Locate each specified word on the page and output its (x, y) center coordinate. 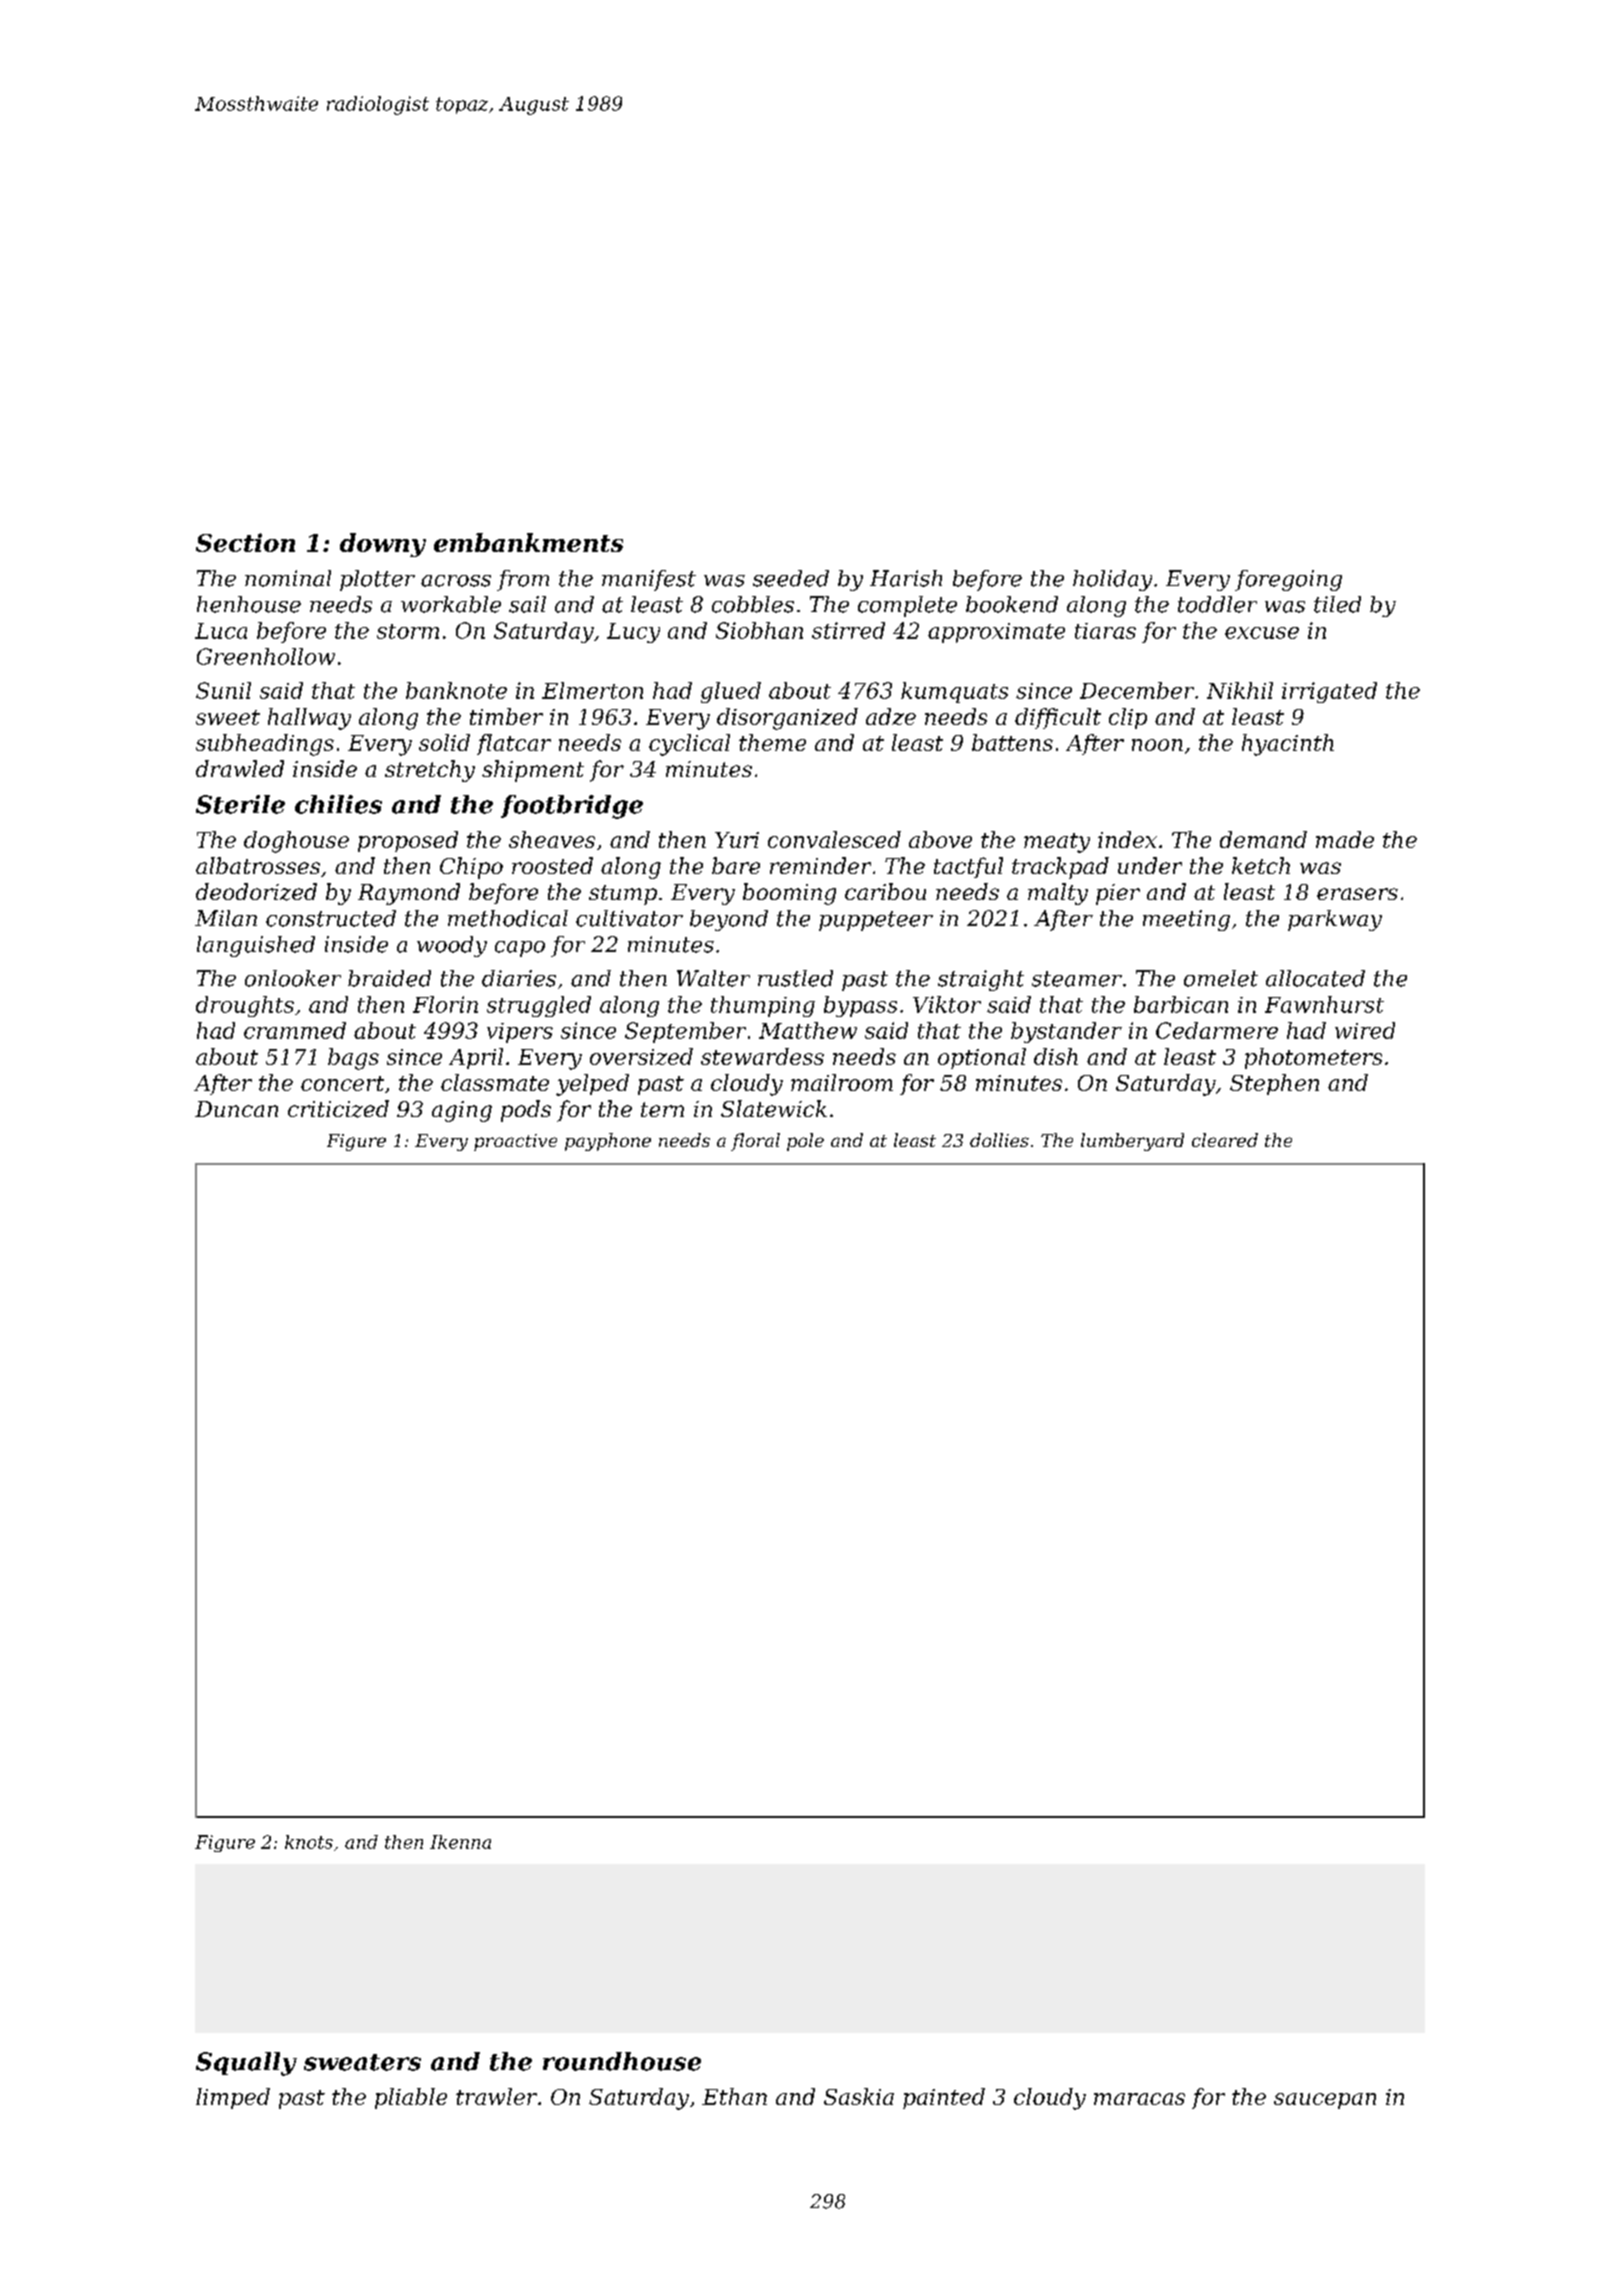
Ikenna (460, 1842)
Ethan (734, 2096)
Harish (906, 578)
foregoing (1288, 580)
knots (309, 1842)
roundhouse (622, 2061)
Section (245, 542)
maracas (1139, 2099)
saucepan (1325, 2101)
